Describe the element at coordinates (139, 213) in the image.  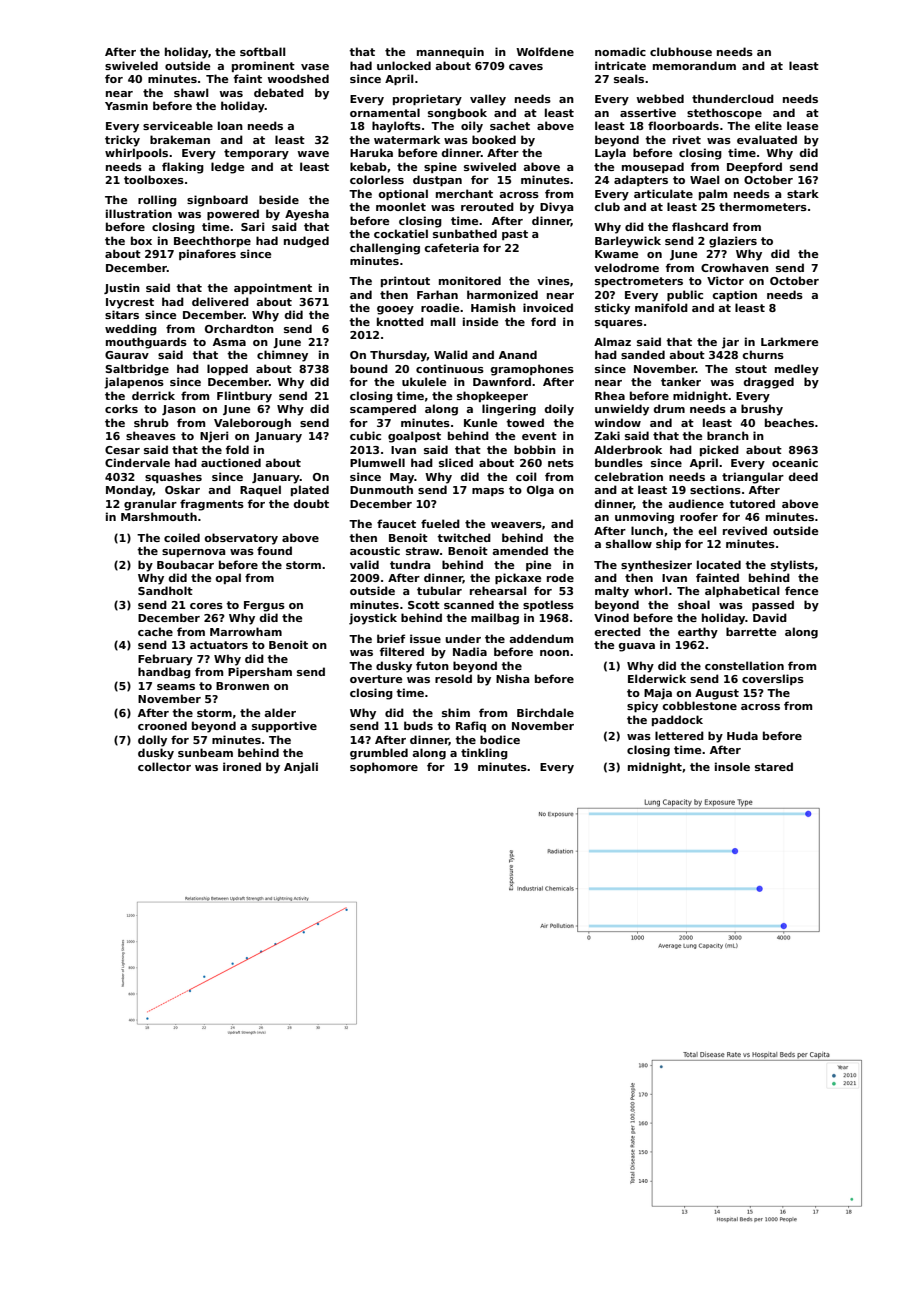
I see `illustration` at that location.
